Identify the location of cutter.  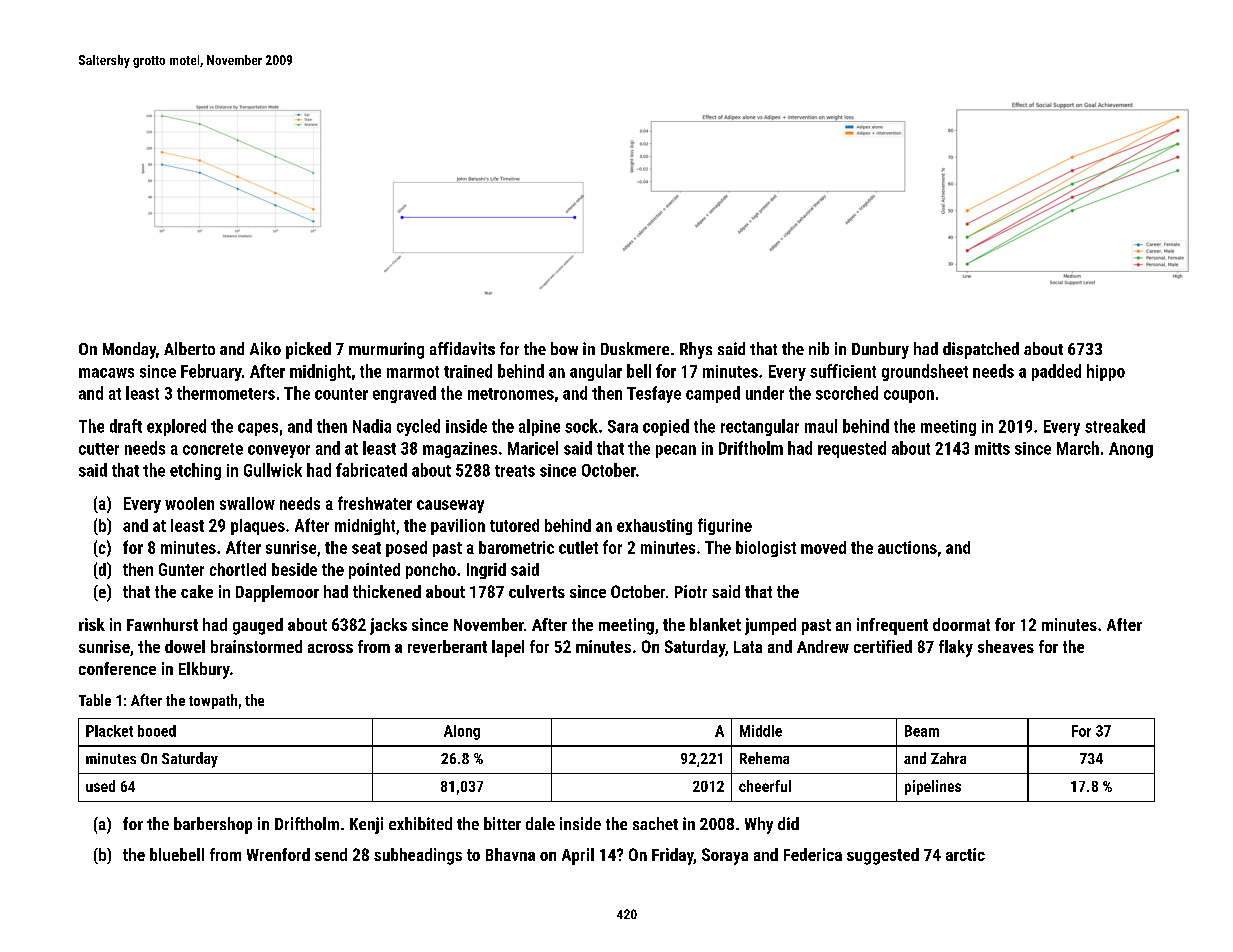
(99, 449).
